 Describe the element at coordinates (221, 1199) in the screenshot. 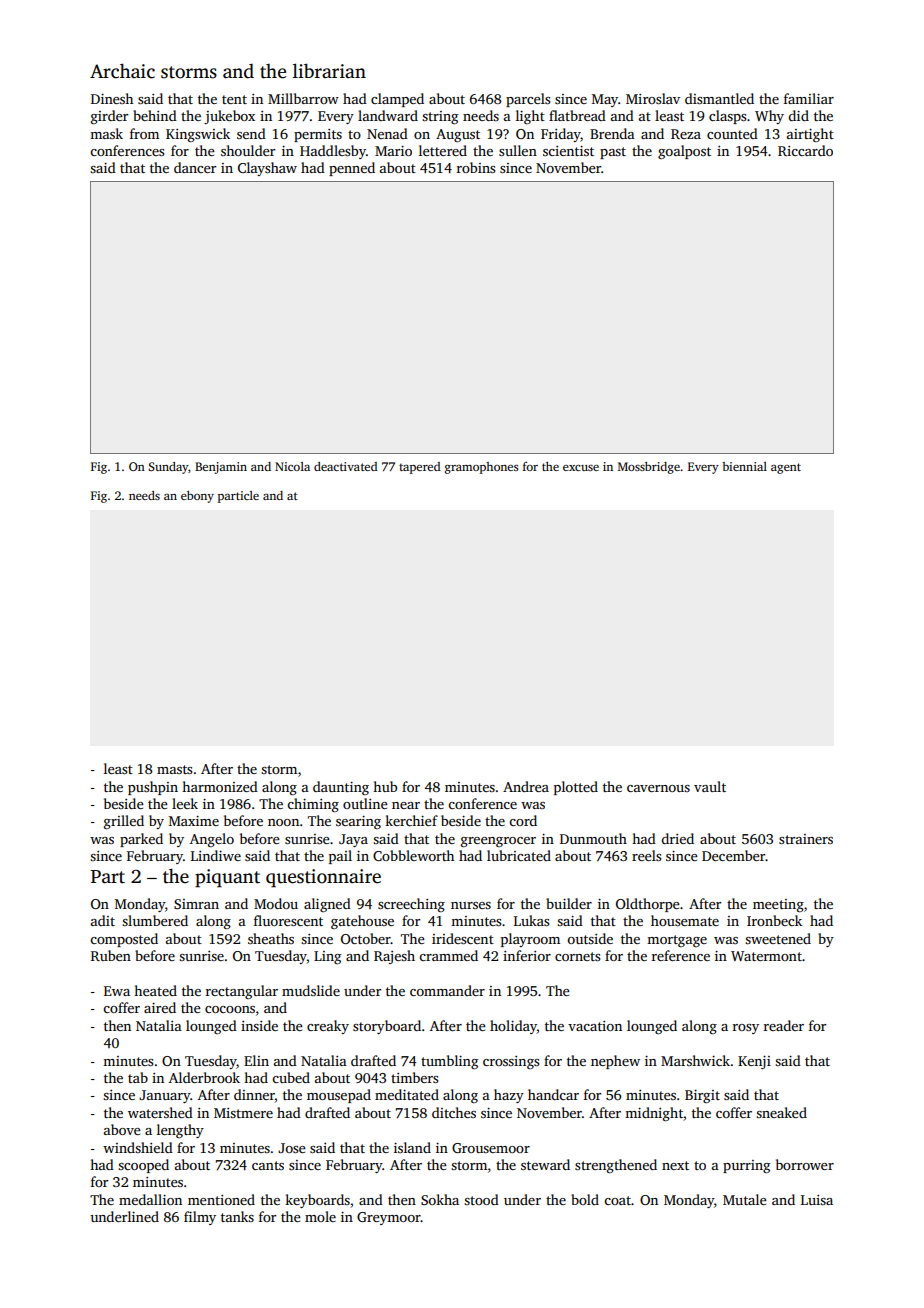

I see `mentioned` at that location.
